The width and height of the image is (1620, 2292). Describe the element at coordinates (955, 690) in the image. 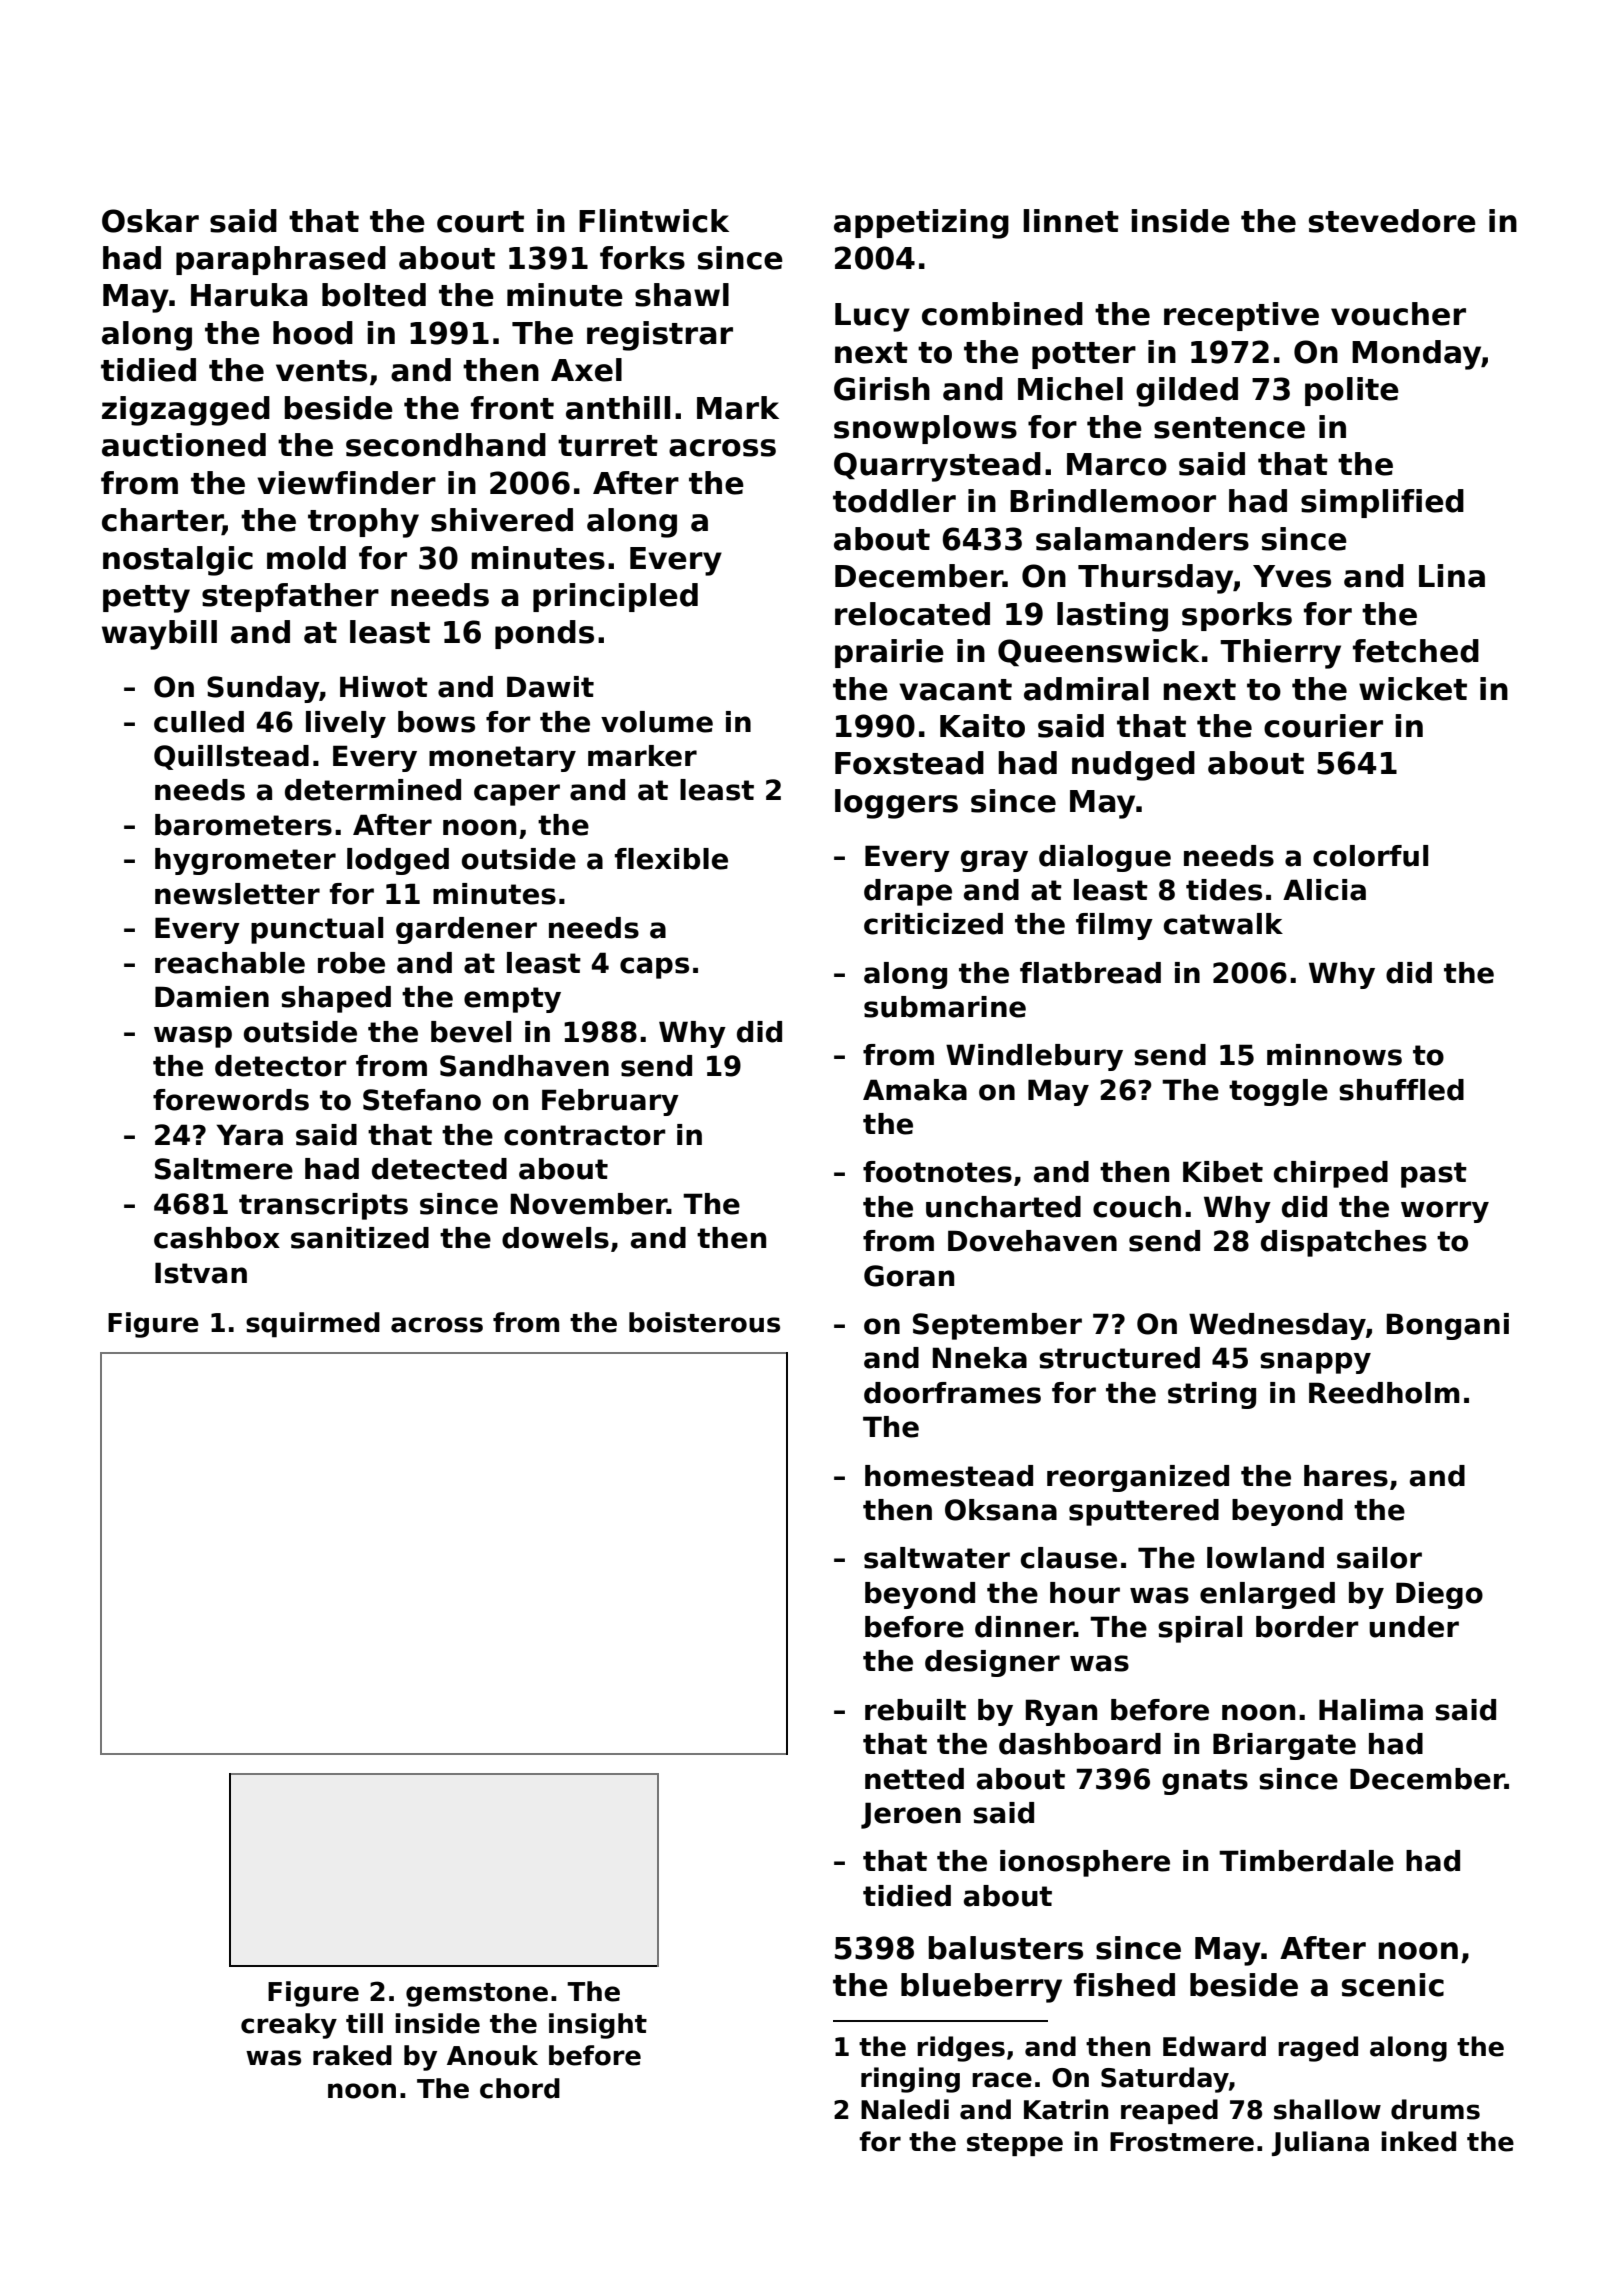

I see `vacant` at that location.
